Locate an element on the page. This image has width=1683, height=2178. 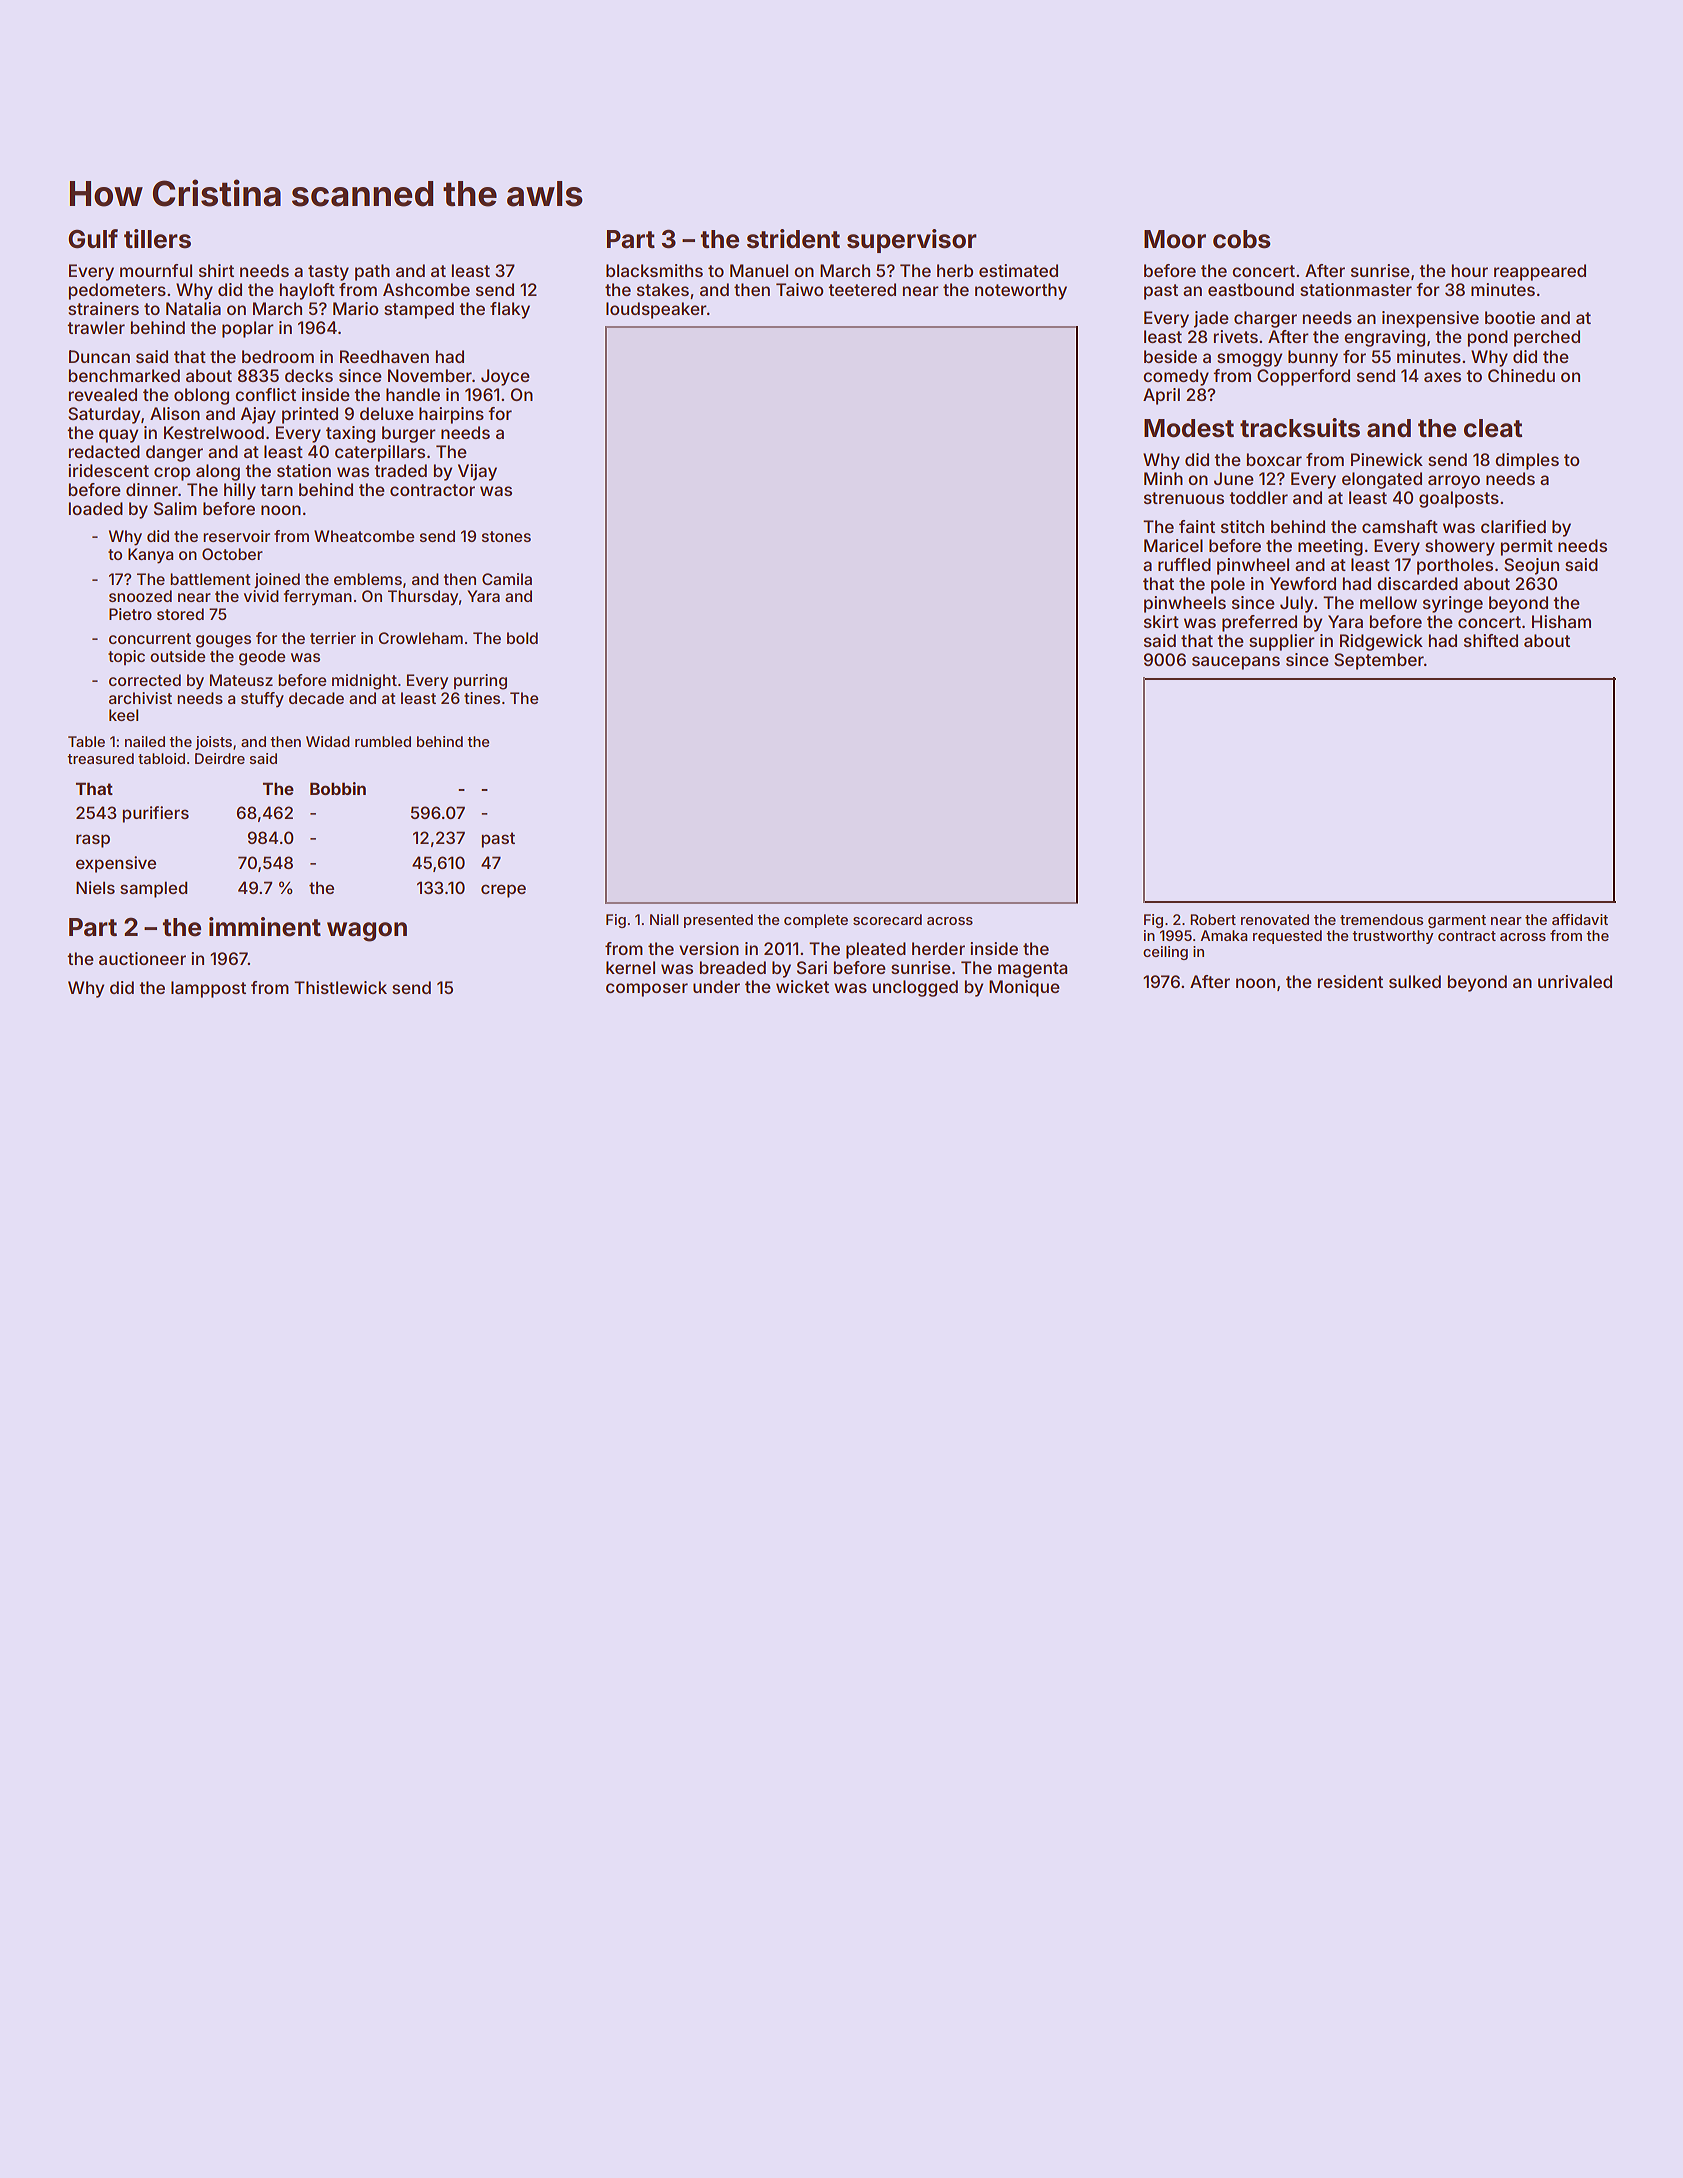
pond is located at coordinates (1487, 338).
